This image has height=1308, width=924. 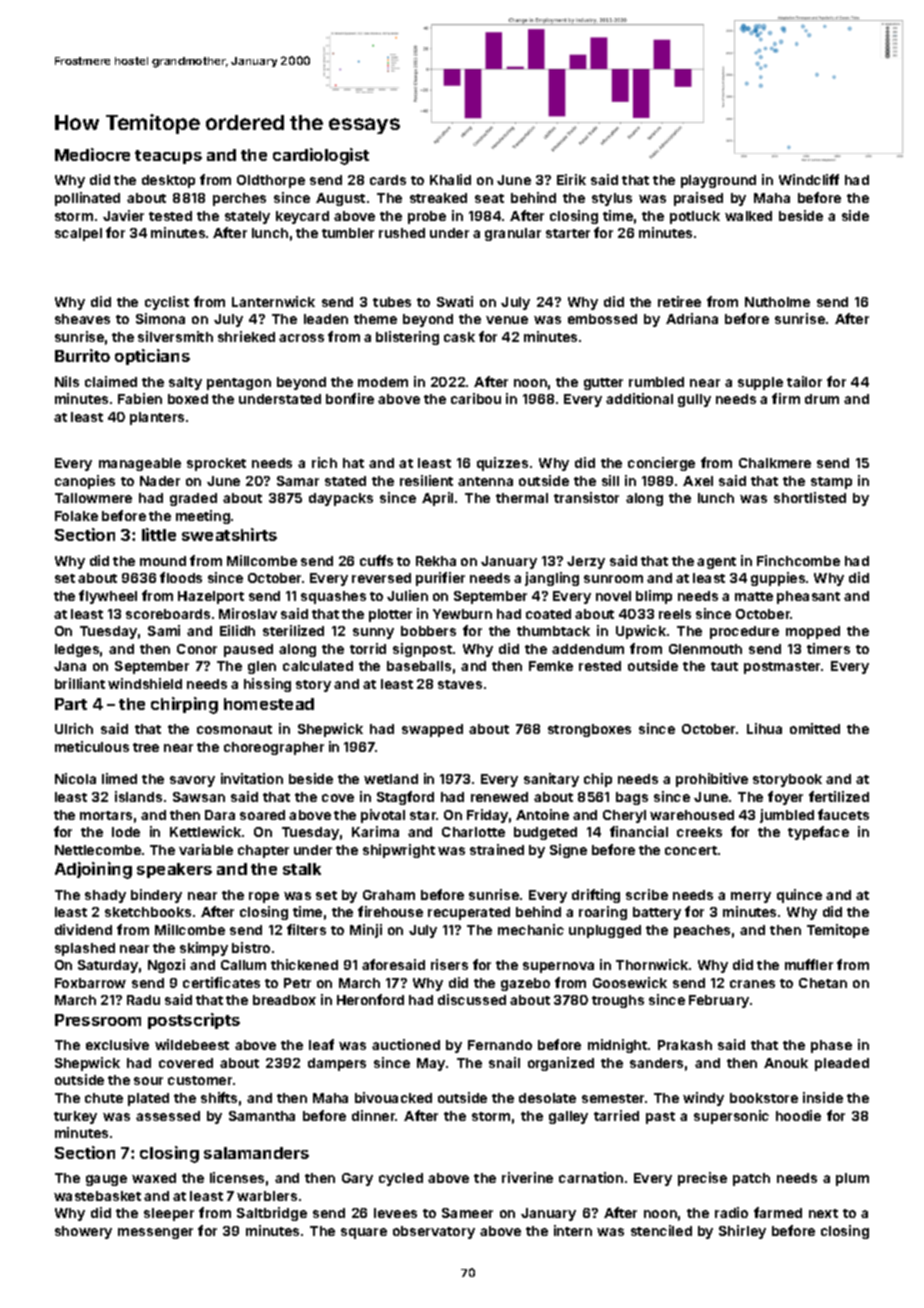 What do you see at coordinates (167, 303) in the image?
I see `cyclist` at bounding box center [167, 303].
